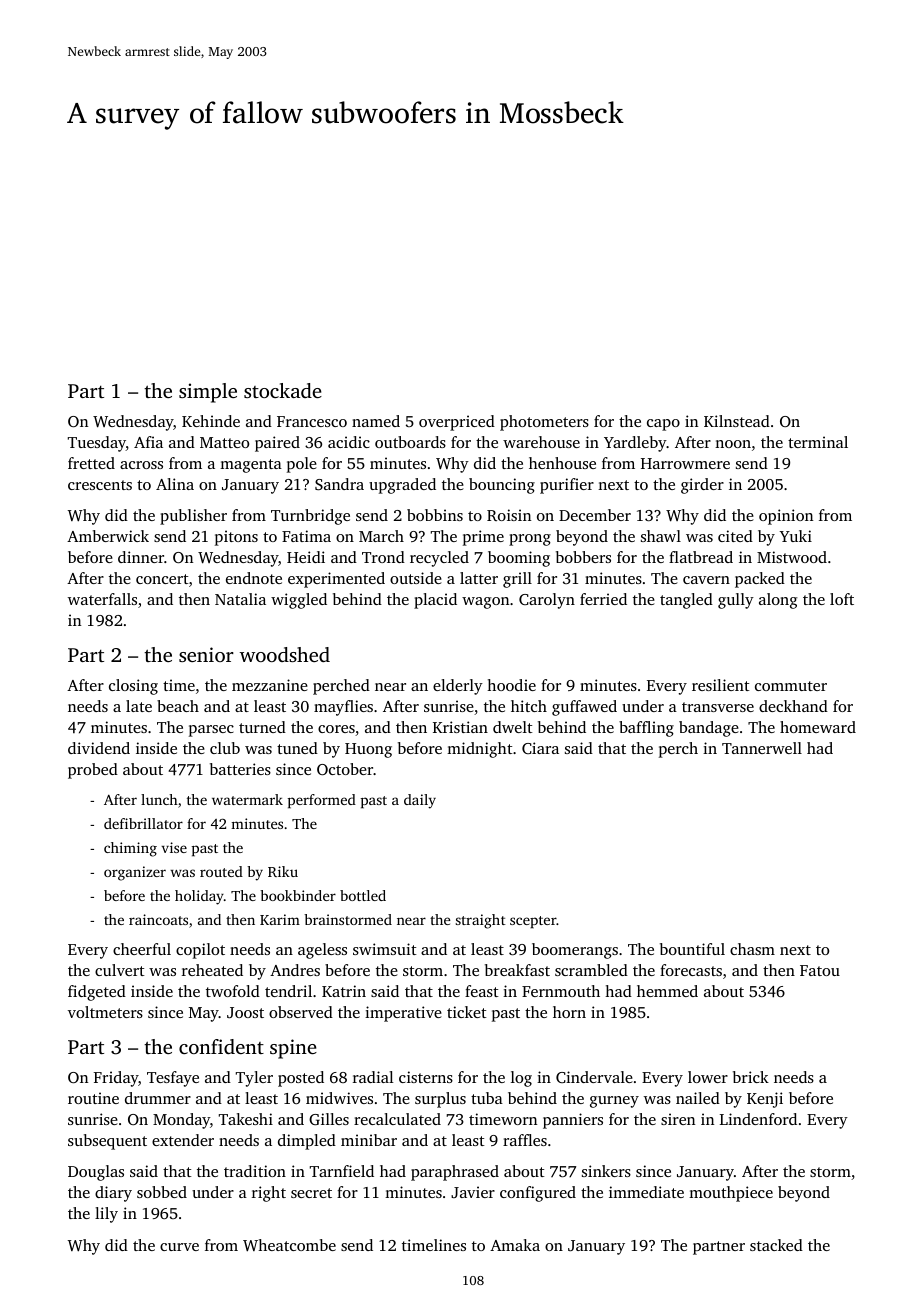 The width and height of the screenshot is (924, 1314). What do you see at coordinates (737, 421) in the screenshot?
I see `Kilnstead` at bounding box center [737, 421].
